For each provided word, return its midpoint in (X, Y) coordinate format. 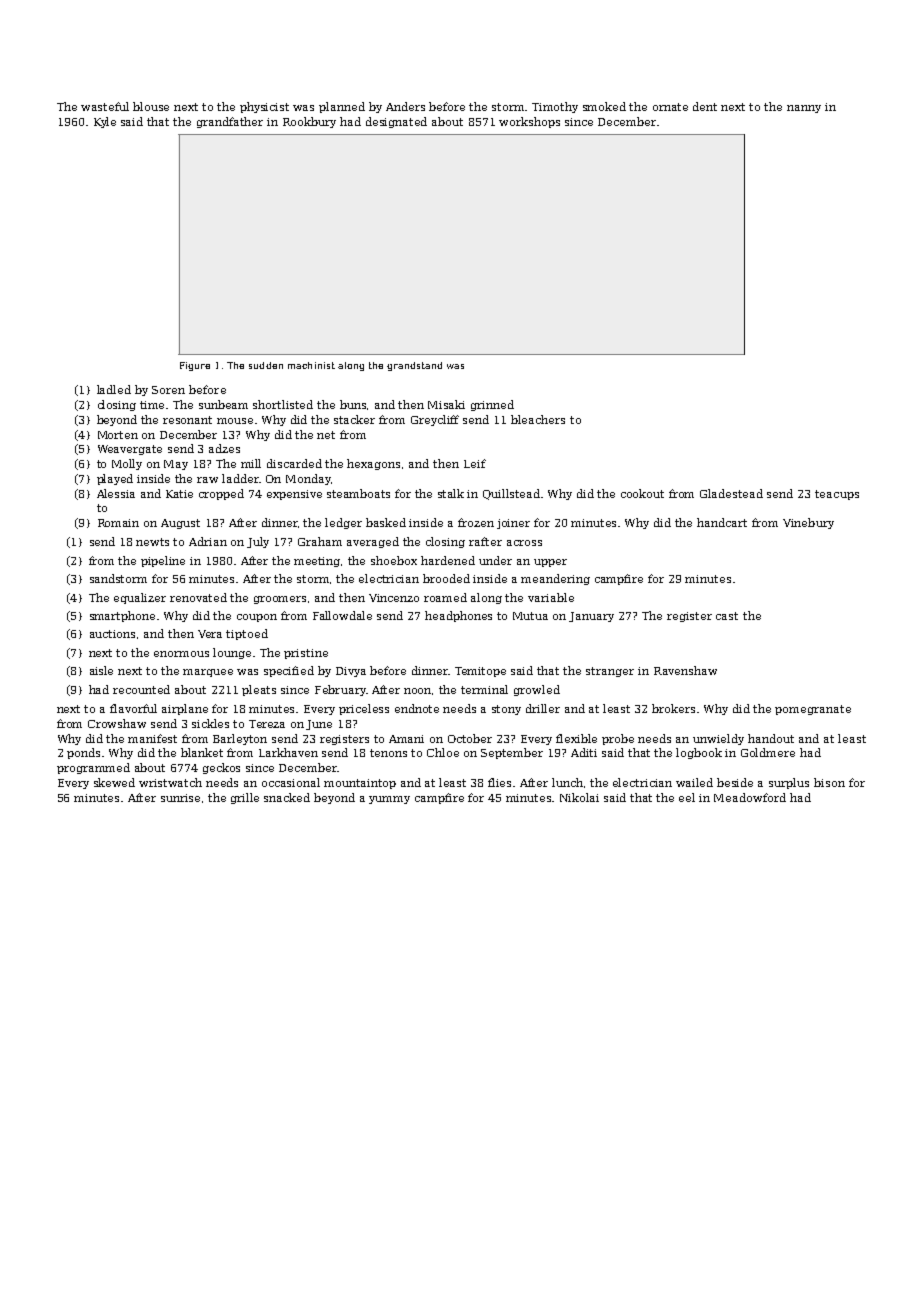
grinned (492, 405)
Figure (195, 366)
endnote (417, 708)
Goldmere (768, 752)
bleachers (538, 419)
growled (537, 690)
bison (829, 782)
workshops (529, 122)
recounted (141, 689)
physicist (264, 107)
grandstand (414, 366)
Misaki (446, 404)
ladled (114, 389)
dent (705, 106)
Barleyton (240, 739)
